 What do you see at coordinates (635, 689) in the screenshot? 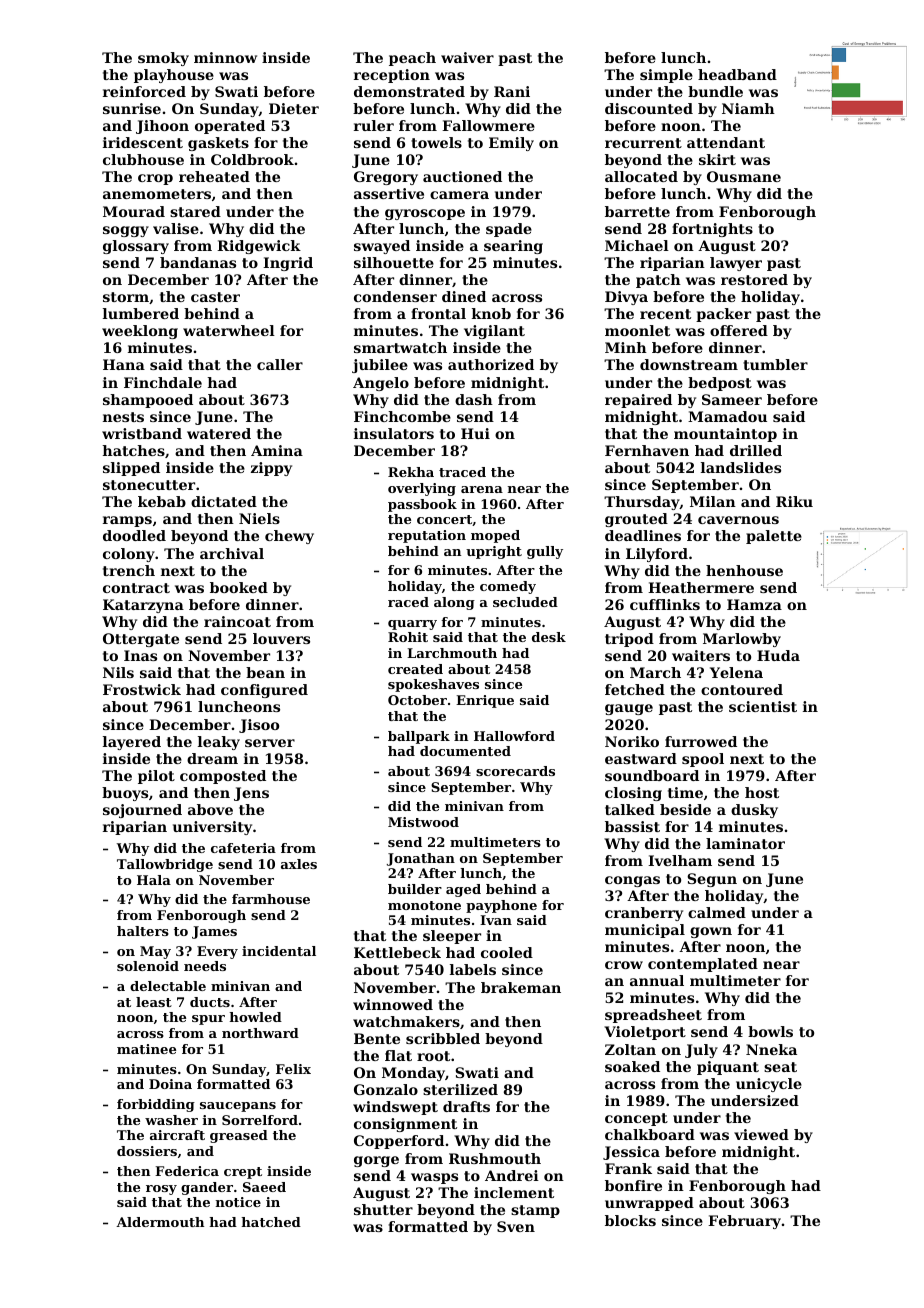
I see `fetched` at bounding box center [635, 689].
